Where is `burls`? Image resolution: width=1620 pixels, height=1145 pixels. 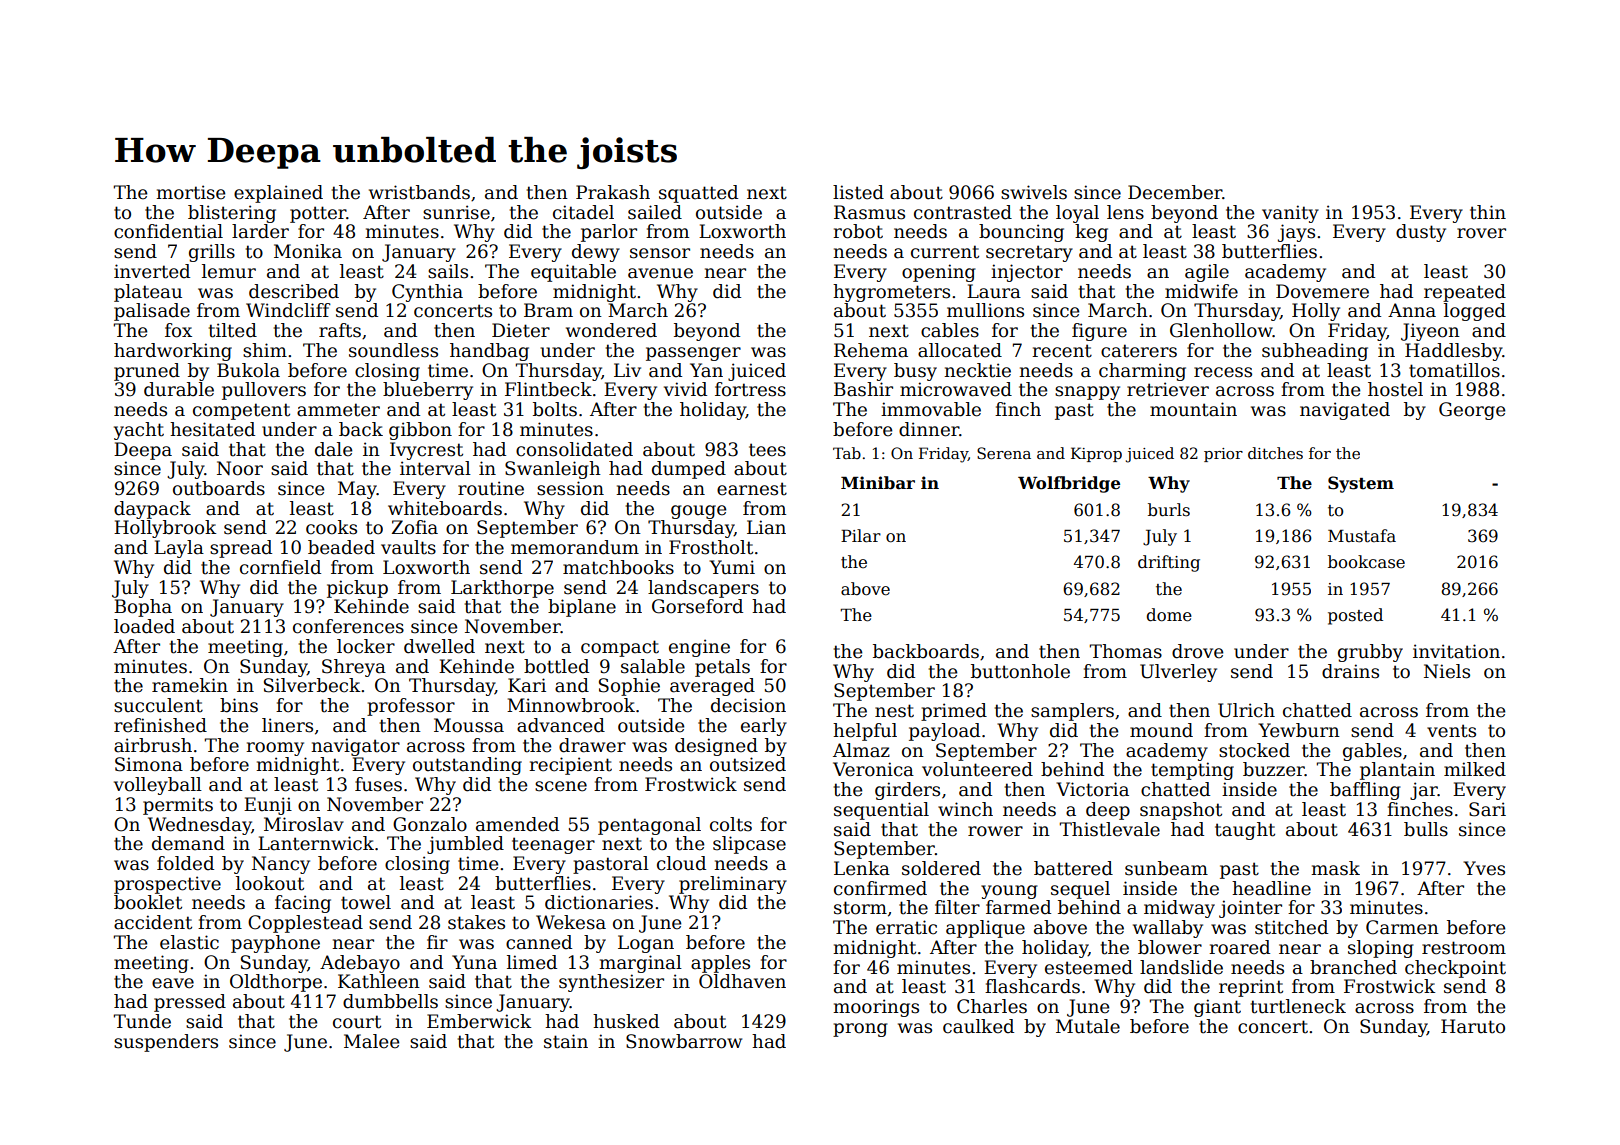 burls is located at coordinates (1169, 510).
